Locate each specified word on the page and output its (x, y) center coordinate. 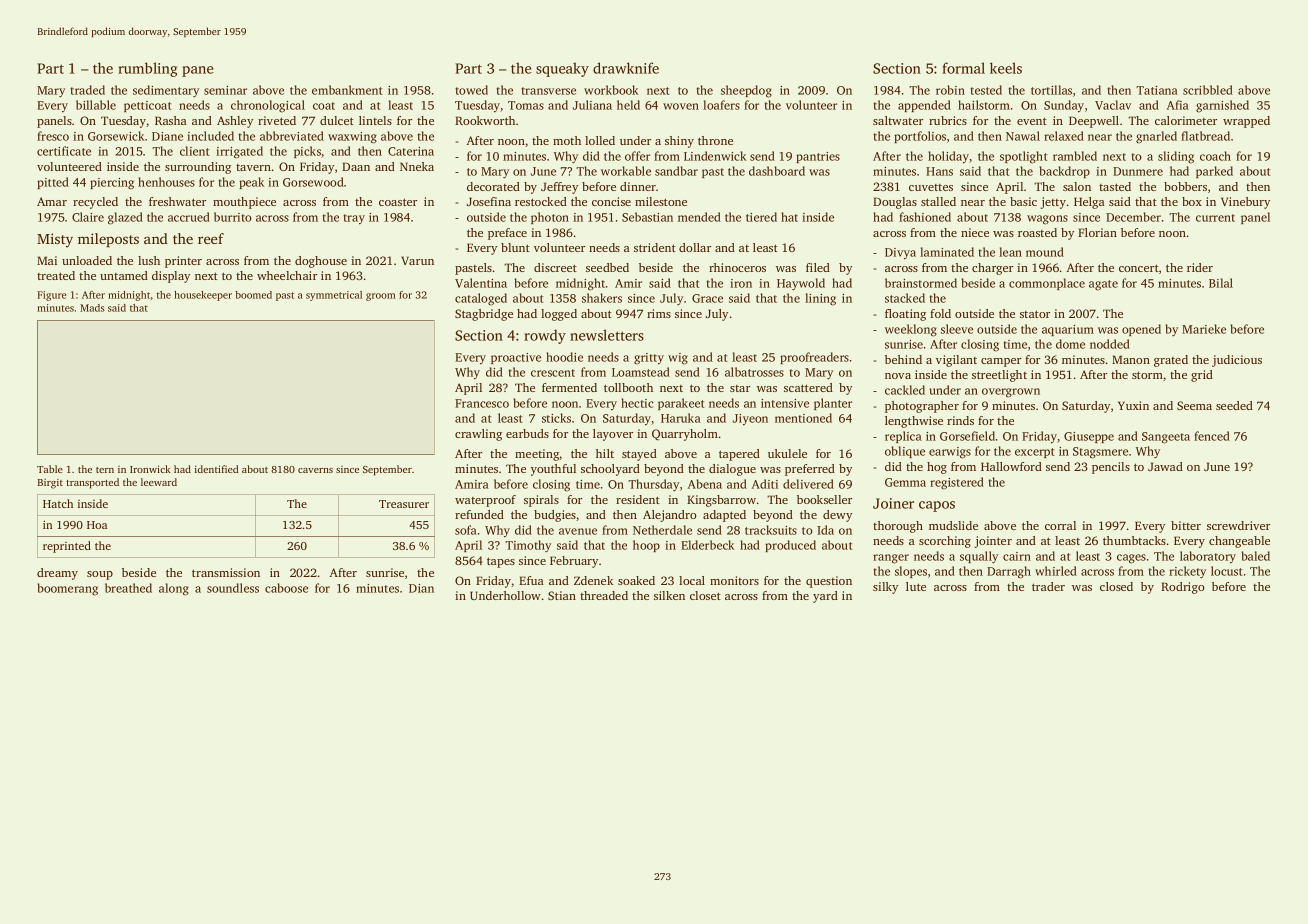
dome (1070, 344)
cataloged (481, 299)
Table (50, 469)
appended (924, 106)
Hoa (97, 525)
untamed (124, 275)
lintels (375, 120)
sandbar (676, 171)
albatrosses (754, 372)
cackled (905, 390)
